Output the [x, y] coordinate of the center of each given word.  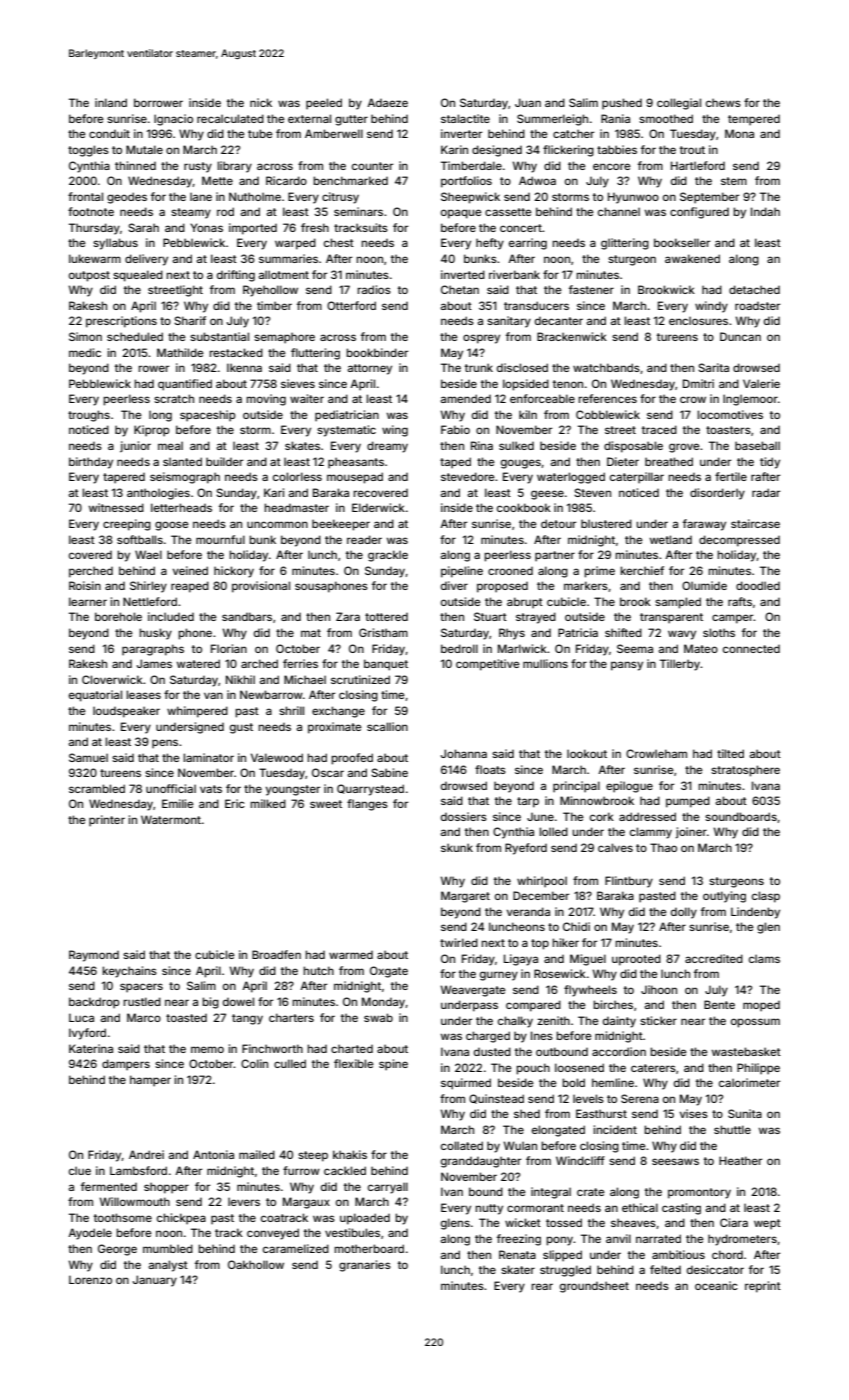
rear [542, 1286]
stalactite [465, 118]
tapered [124, 478]
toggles [88, 151]
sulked [516, 445]
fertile [731, 476]
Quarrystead [370, 790]
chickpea [181, 1219]
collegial [679, 104]
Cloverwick [112, 679]
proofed [352, 759]
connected [751, 649]
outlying [724, 897]
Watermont [171, 819]
